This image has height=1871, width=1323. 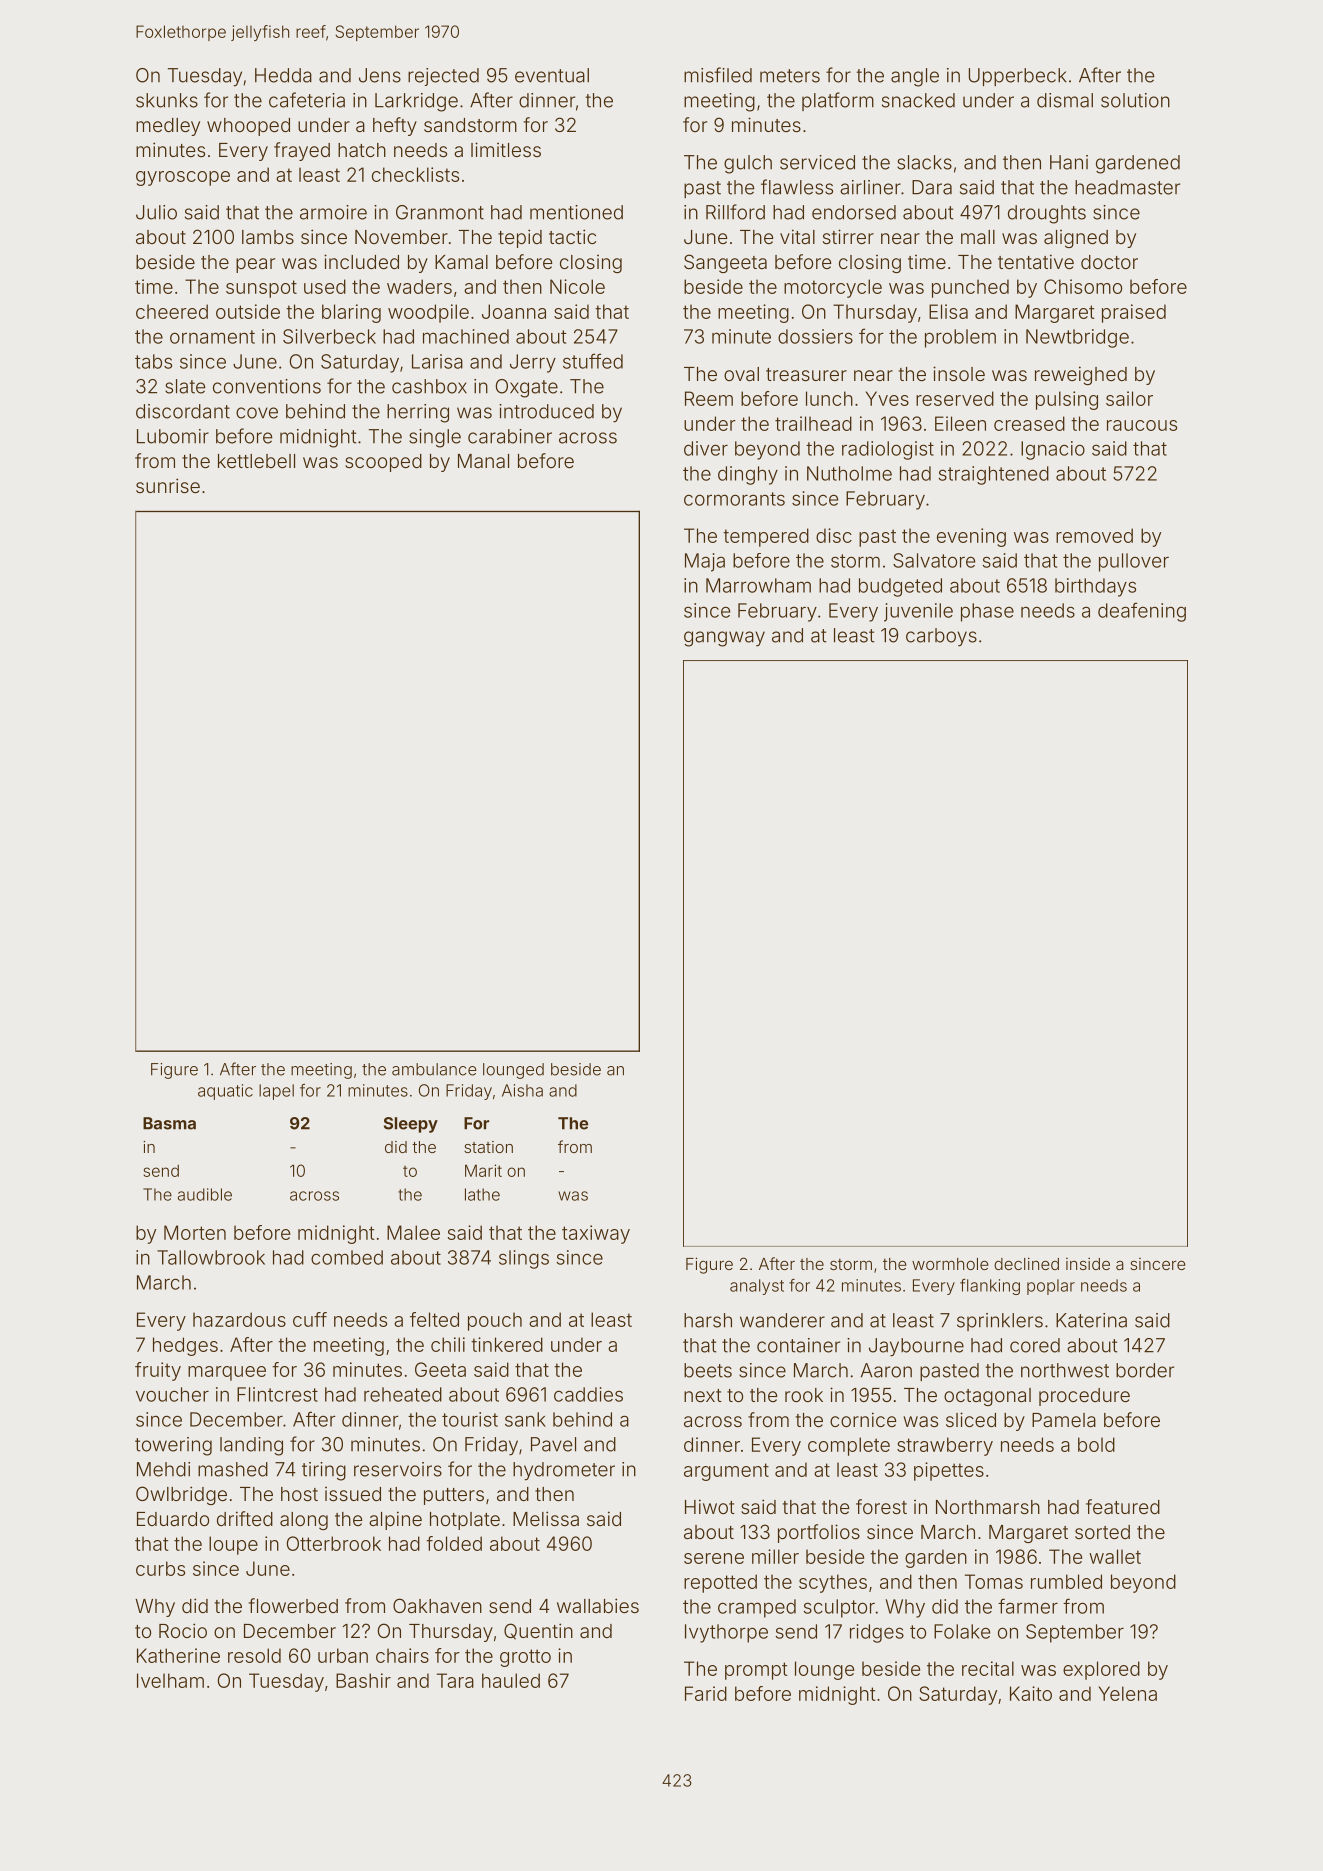 I want to click on aquatic, so click(x=225, y=1092).
